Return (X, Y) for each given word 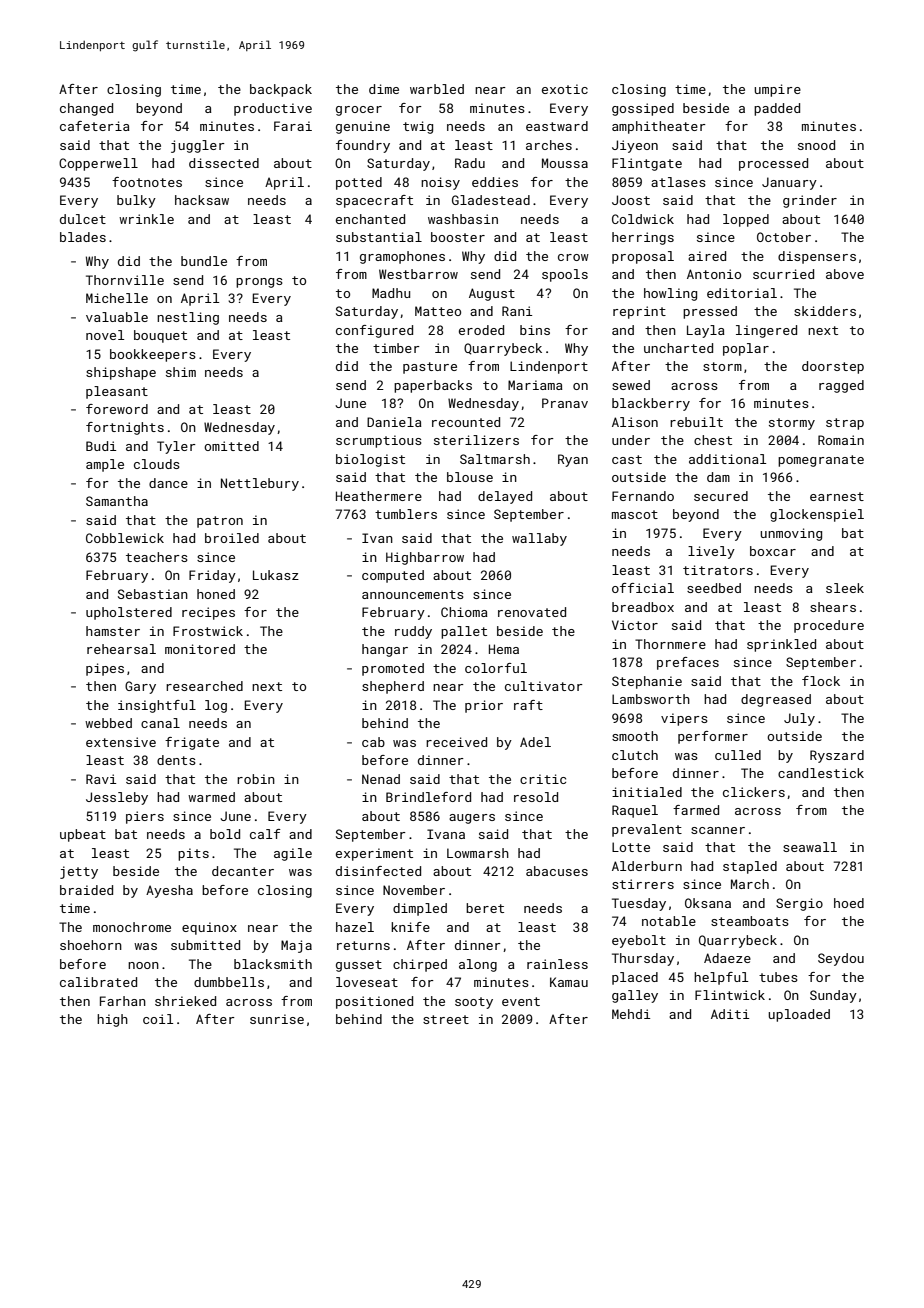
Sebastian (153, 594)
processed (773, 164)
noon (143, 965)
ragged (841, 386)
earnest (837, 496)
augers (472, 819)
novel (105, 335)
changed (86, 109)
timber (396, 348)
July (799, 719)
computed (393, 576)
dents (176, 760)
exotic (565, 89)
